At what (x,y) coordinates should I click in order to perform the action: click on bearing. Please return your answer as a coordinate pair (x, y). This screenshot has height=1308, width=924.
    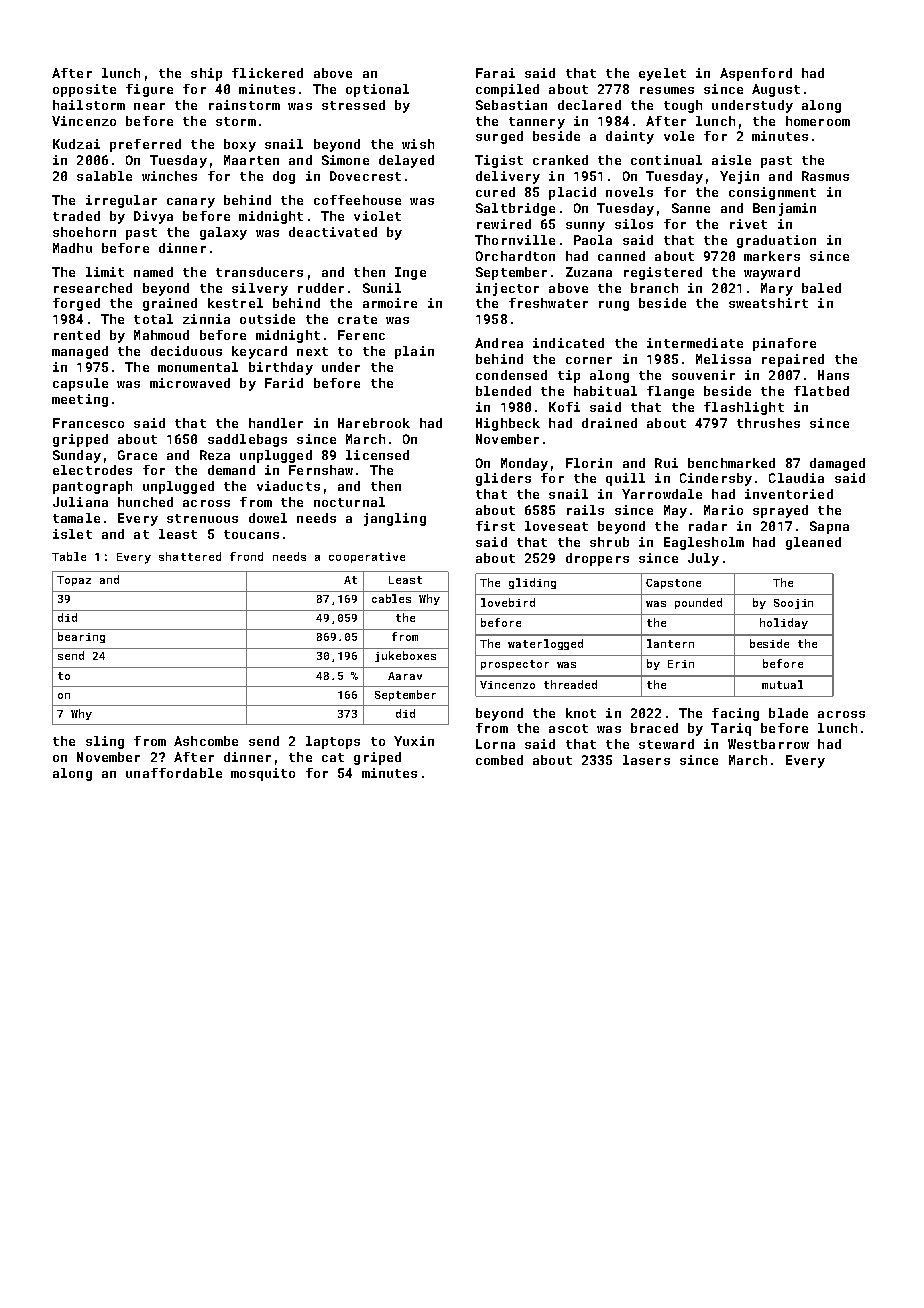
    Looking at the image, I should click on (81, 637).
